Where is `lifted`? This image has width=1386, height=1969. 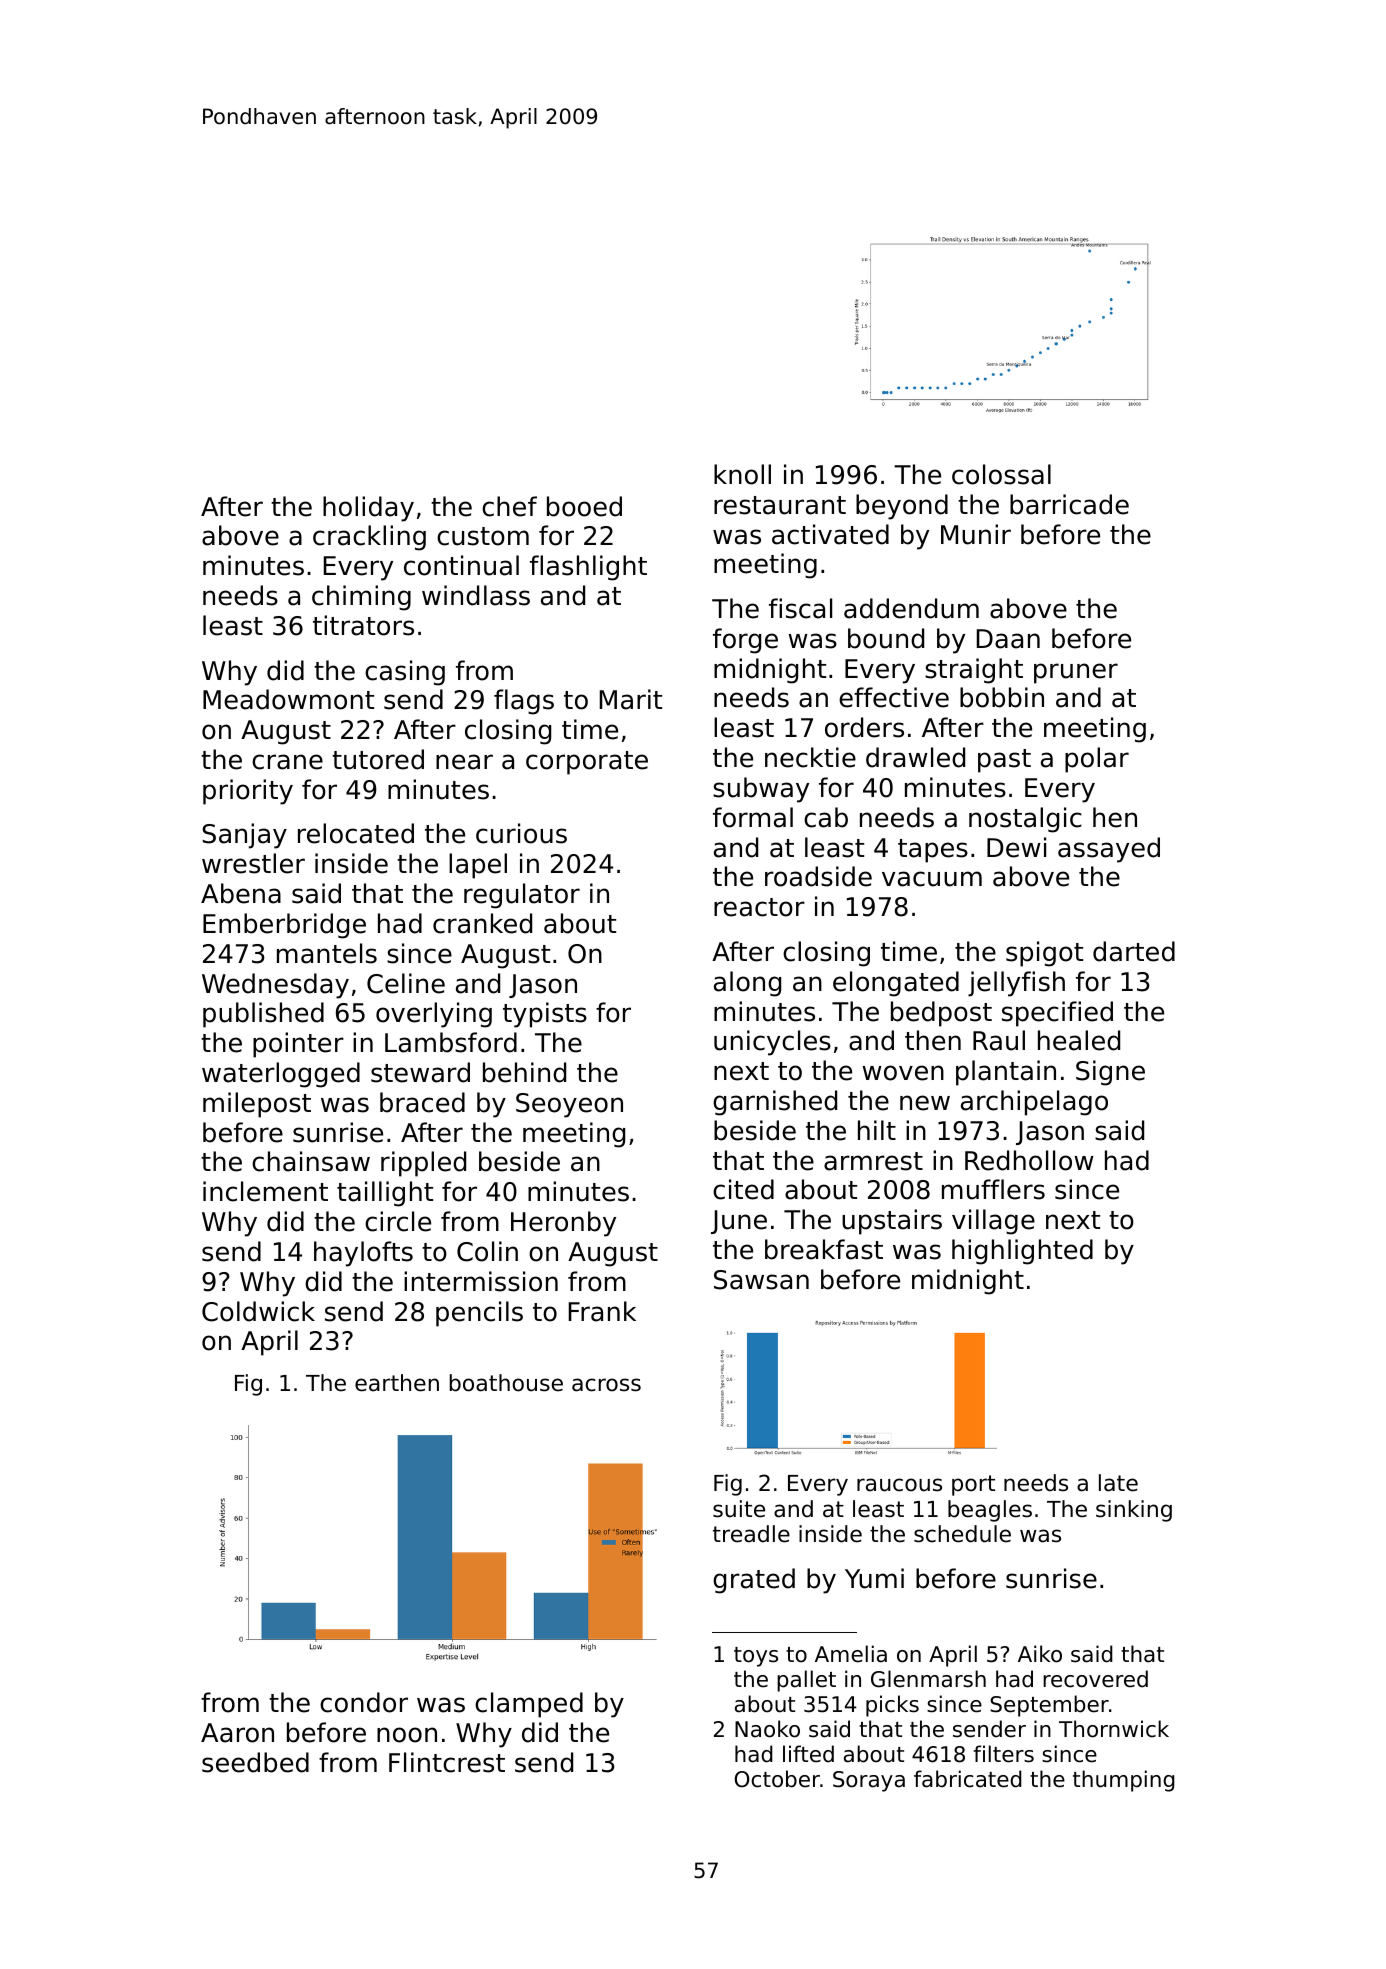 lifted is located at coordinates (808, 1754).
